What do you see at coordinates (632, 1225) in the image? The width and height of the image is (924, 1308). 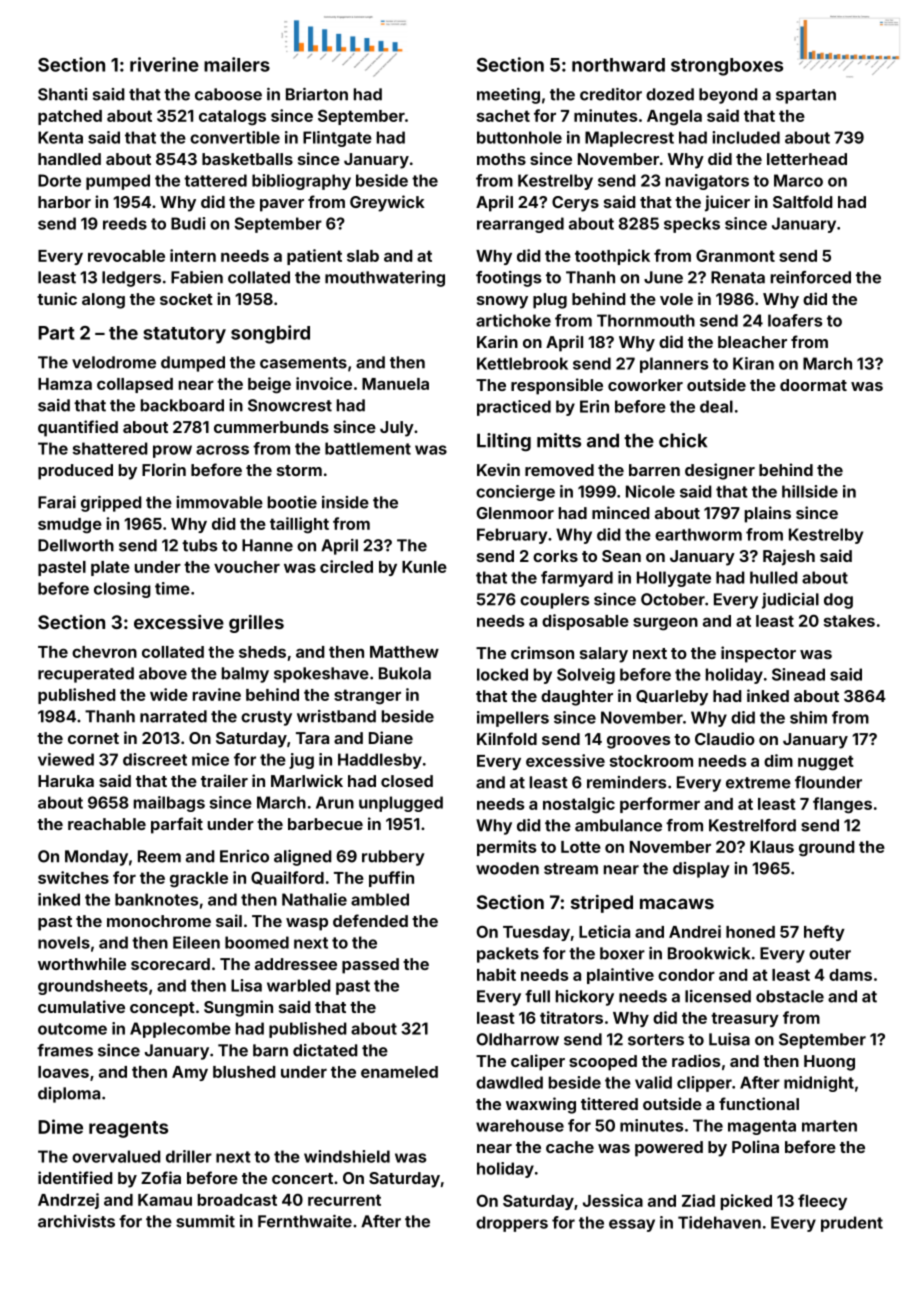 I see `essay` at bounding box center [632, 1225].
